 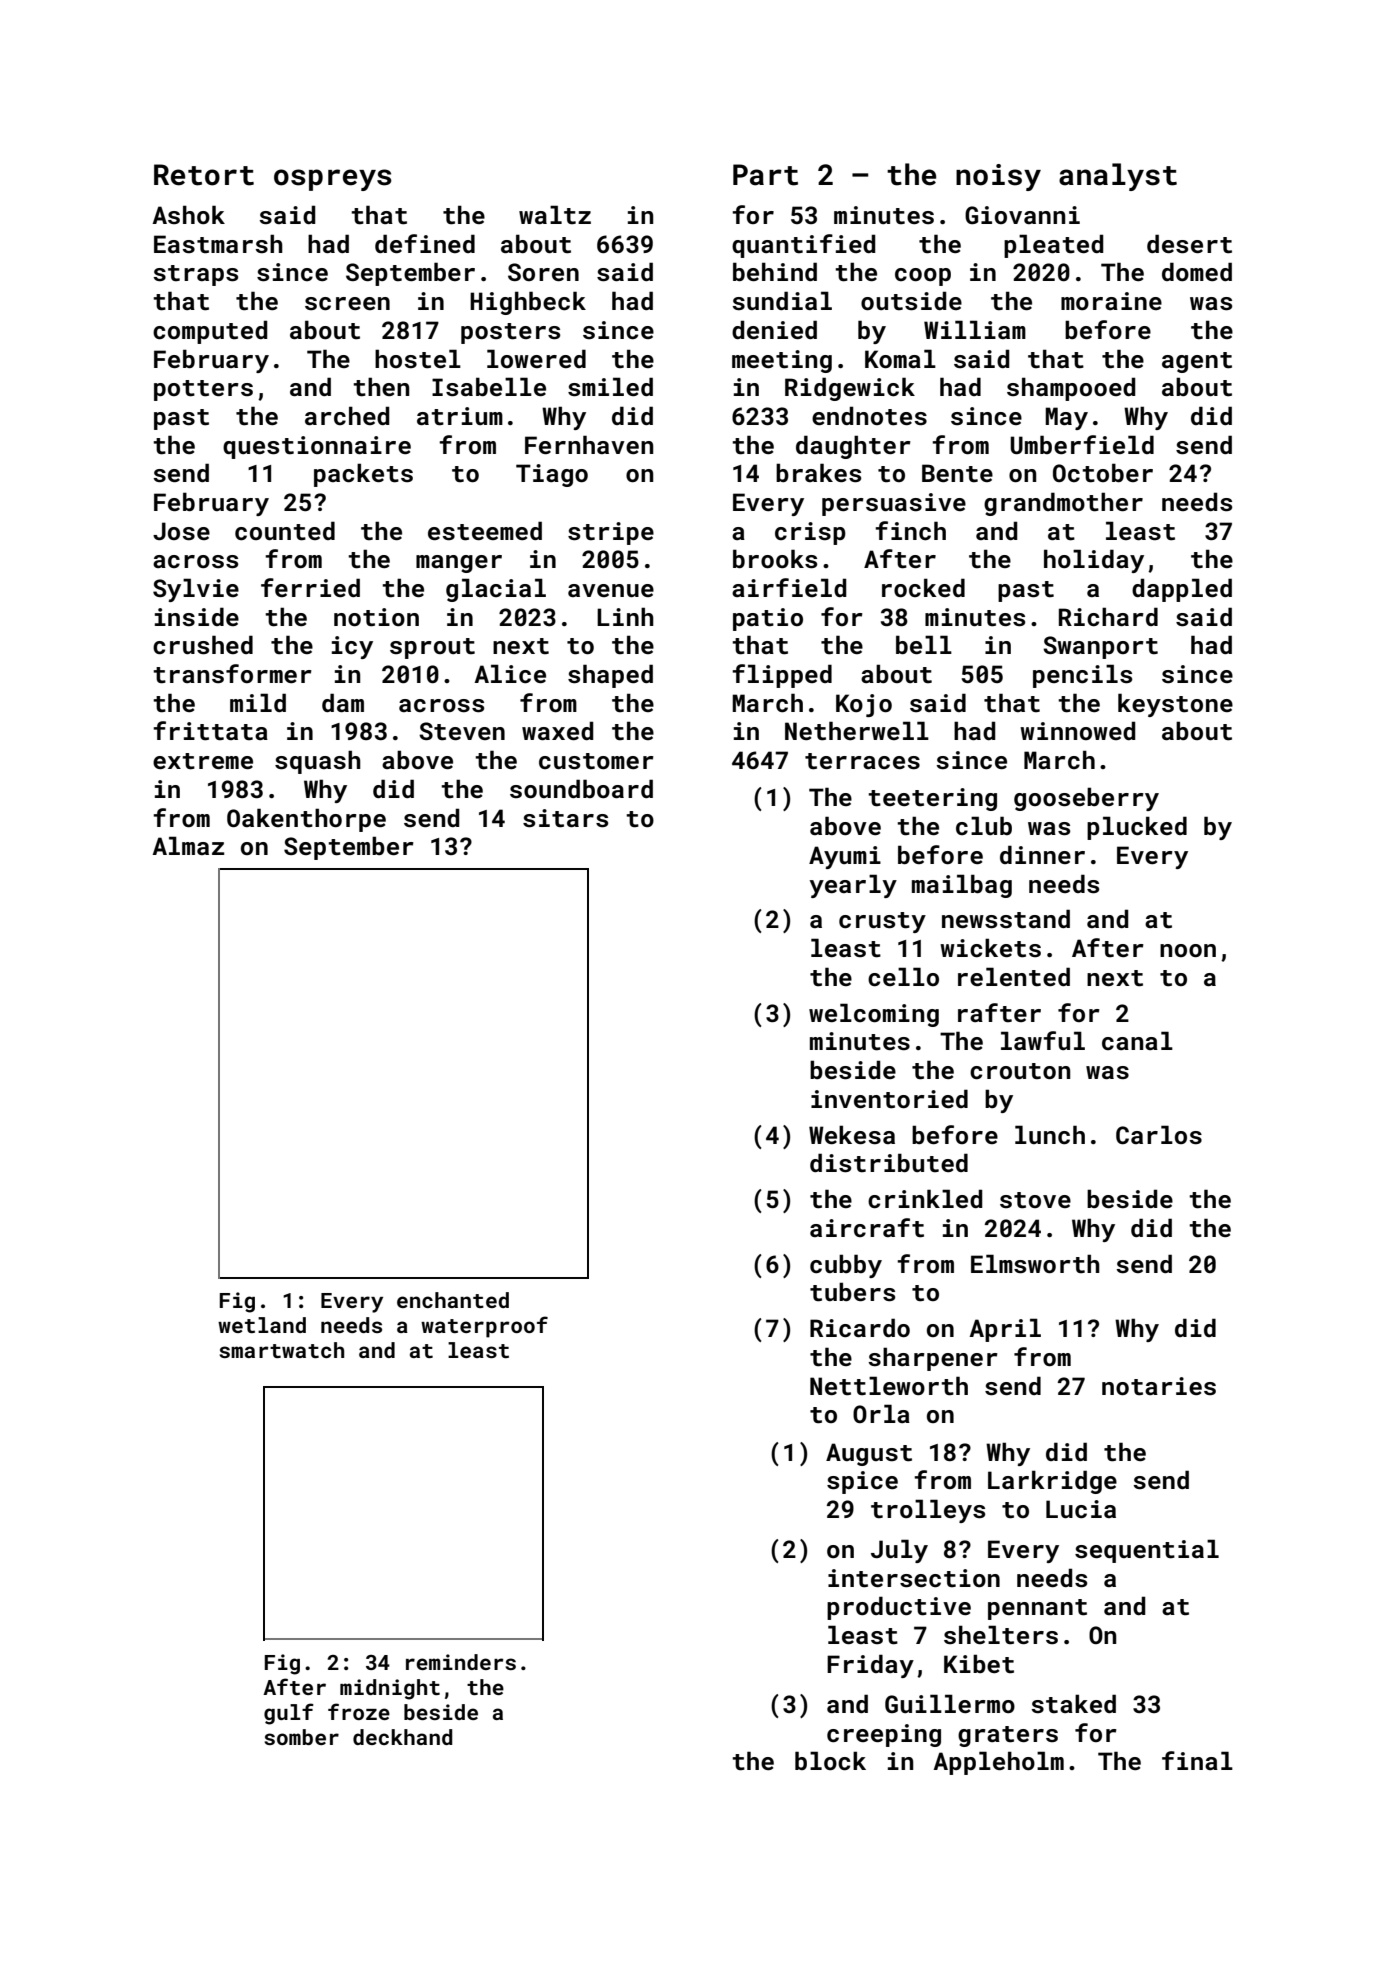 I want to click on Appleholm, so click(x=998, y=1763).
